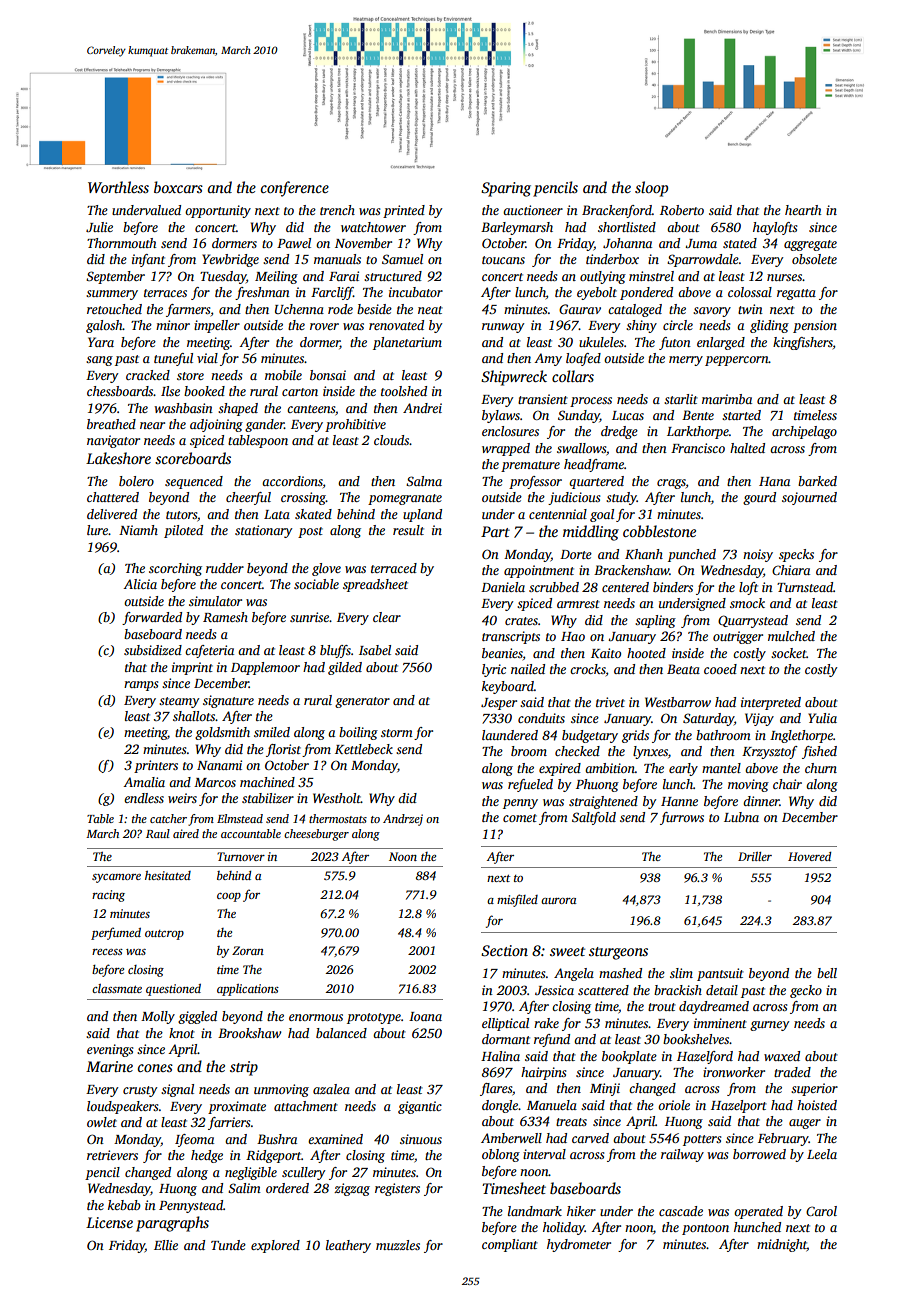  Describe the element at coordinates (533, 210) in the screenshot. I see `auctioneer` at that location.
